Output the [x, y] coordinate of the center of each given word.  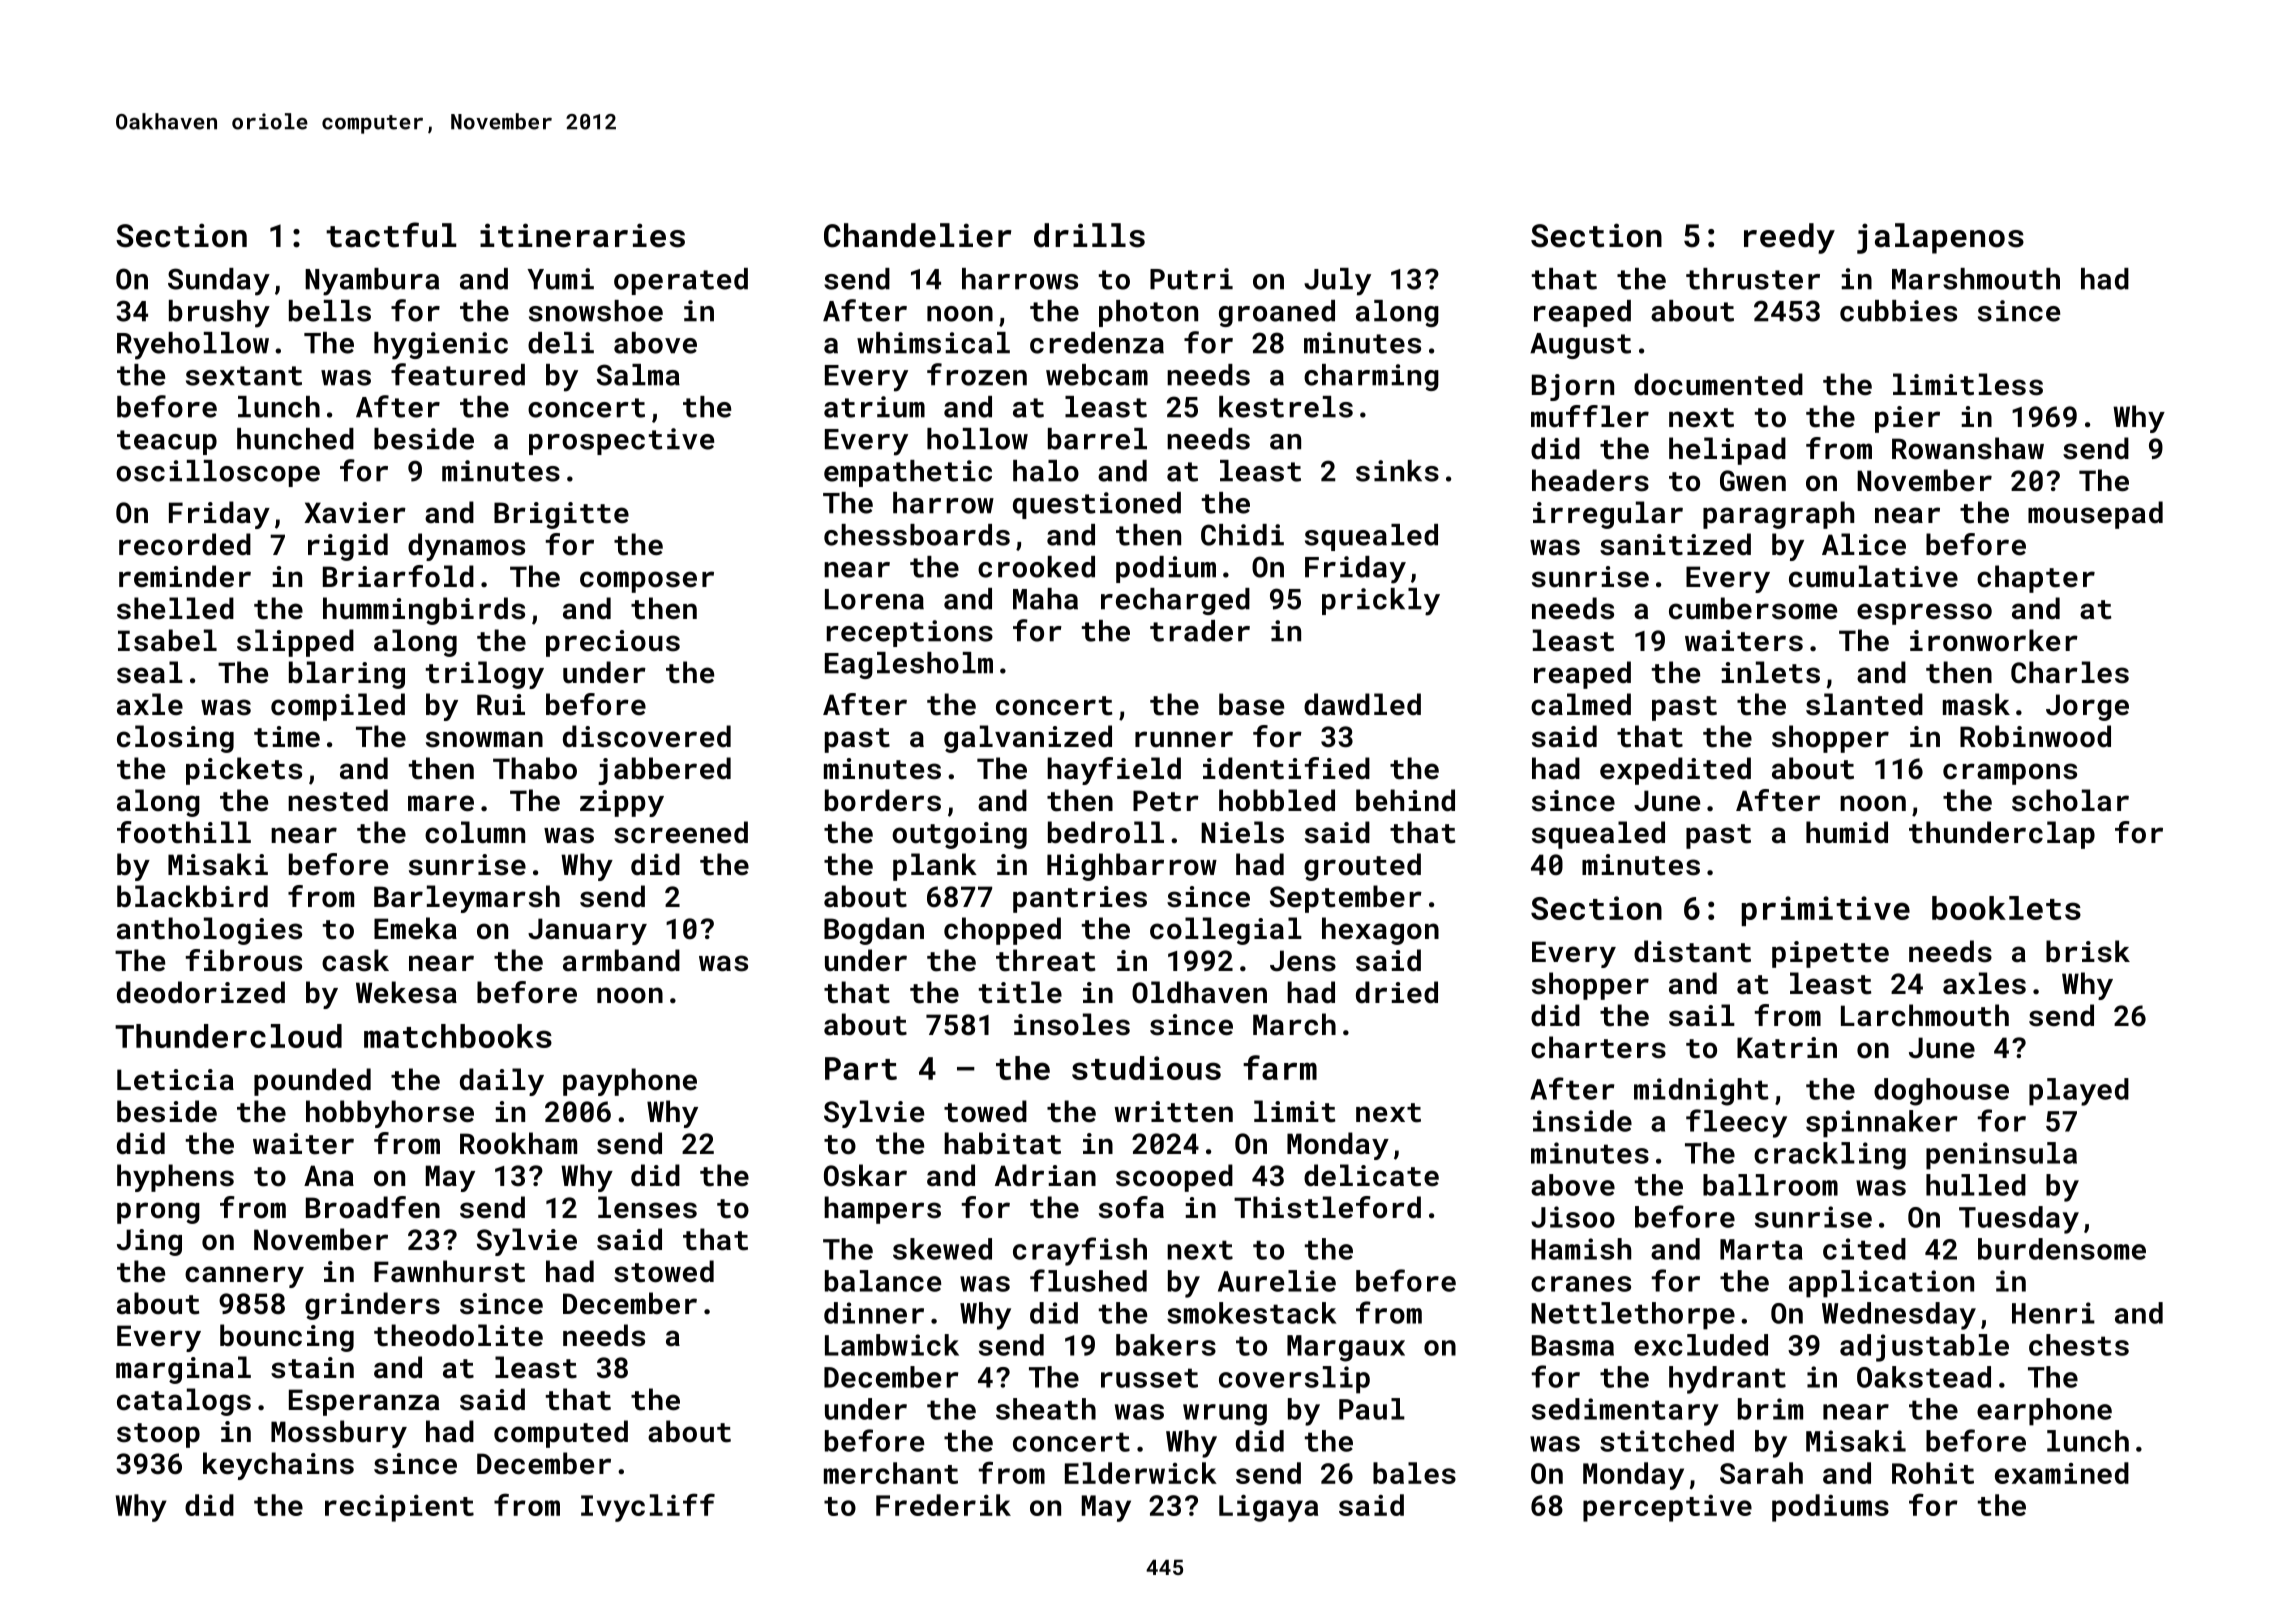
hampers [882, 1210]
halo [1046, 471]
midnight [1701, 1092]
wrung [1225, 1415]
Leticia [175, 1080]
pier [1907, 419]
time [287, 737]
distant [1692, 951]
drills [1089, 235]
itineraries [582, 235]
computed [561, 1434]
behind [1405, 800]
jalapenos [1940, 238]
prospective [621, 441]
